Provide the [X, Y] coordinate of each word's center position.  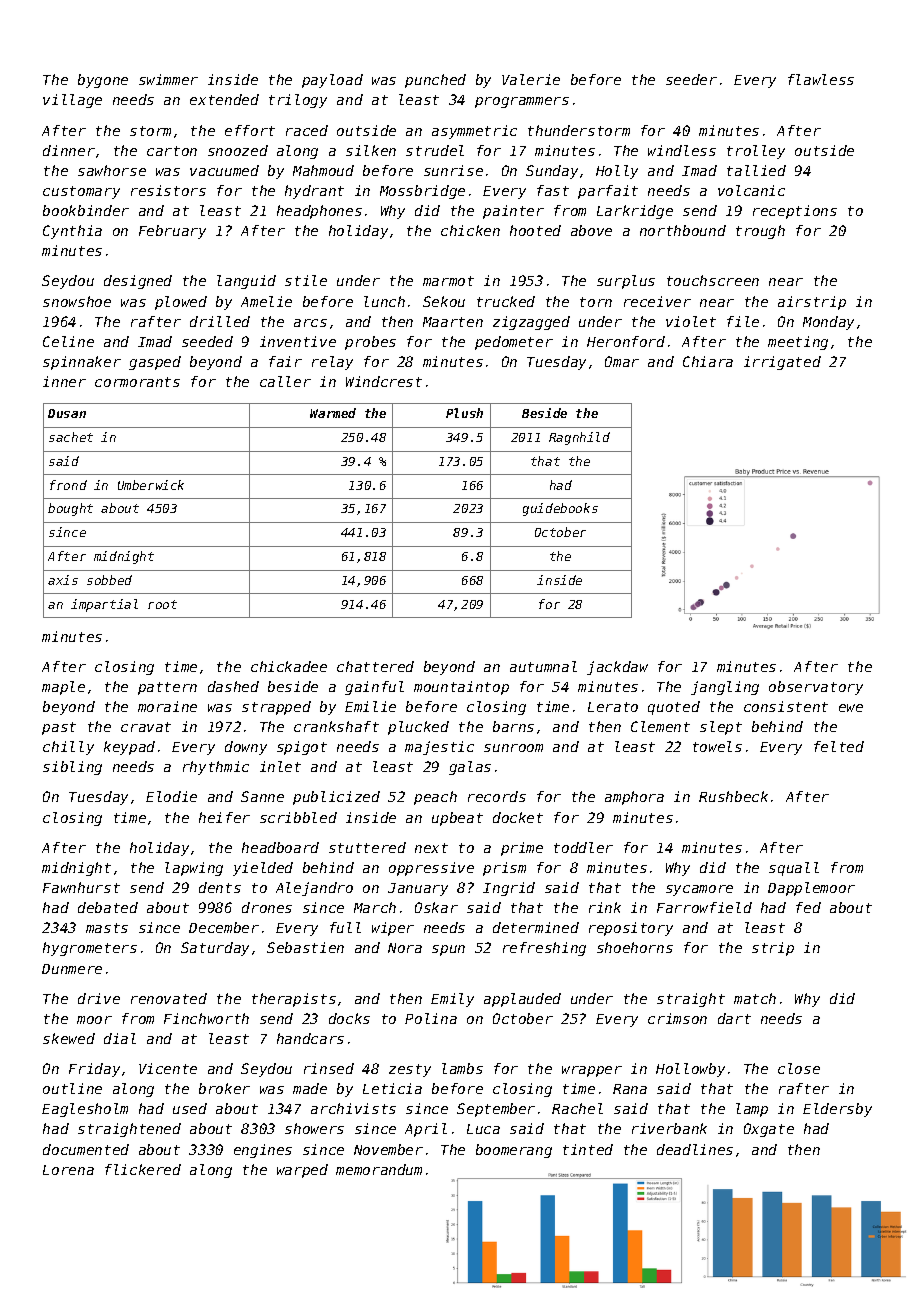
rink [605, 907]
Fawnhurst [81, 887]
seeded [207, 341]
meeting [798, 343]
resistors [168, 190]
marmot [448, 281]
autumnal [543, 666]
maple [63, 688]
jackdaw [617, 668]
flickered [143, 1169]
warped [302, 1171]
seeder [691, 79]
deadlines [695, 1149]
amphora [634, 798]
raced [307, 130]
